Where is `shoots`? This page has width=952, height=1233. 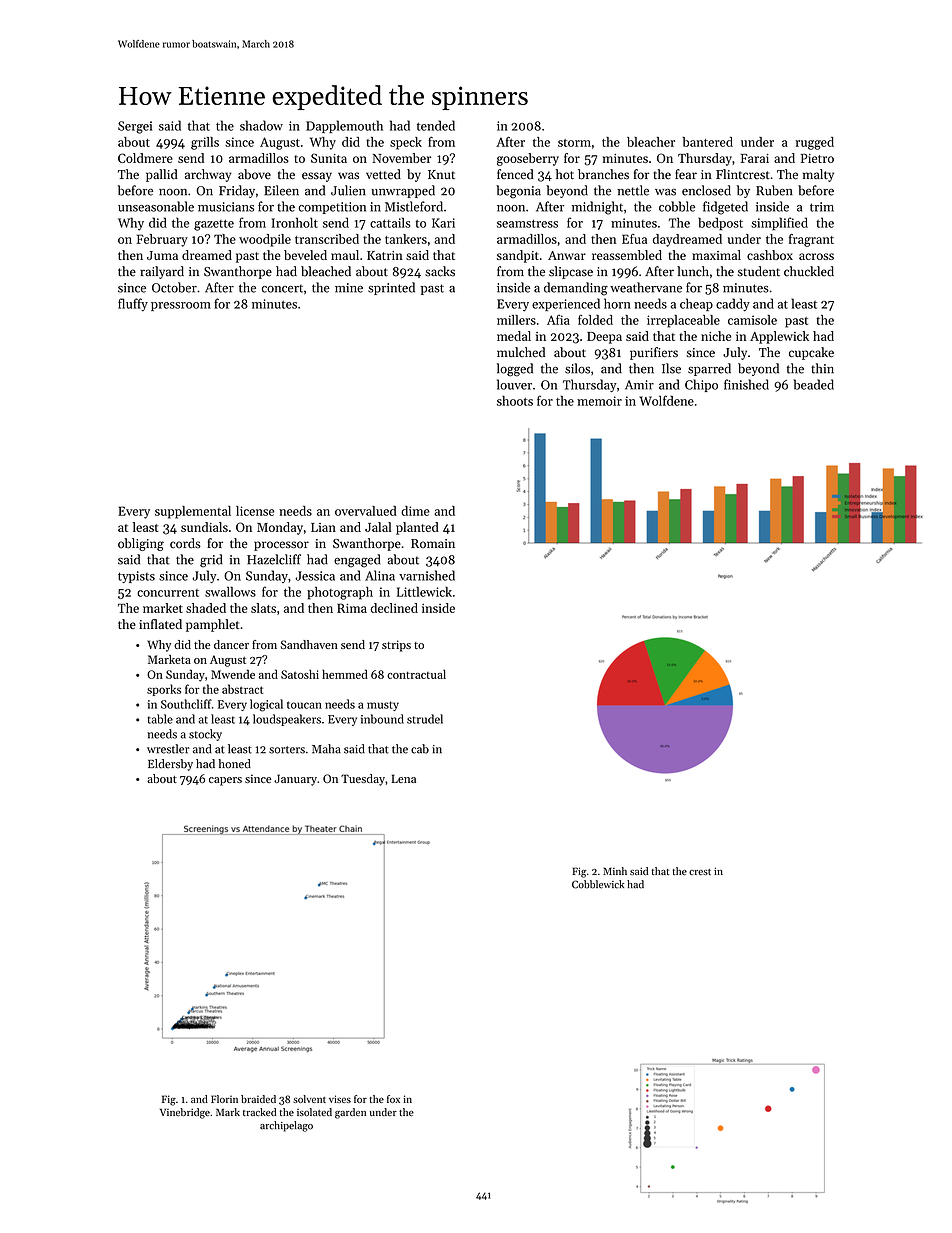
shoots is located at coordinates (515, 401).
